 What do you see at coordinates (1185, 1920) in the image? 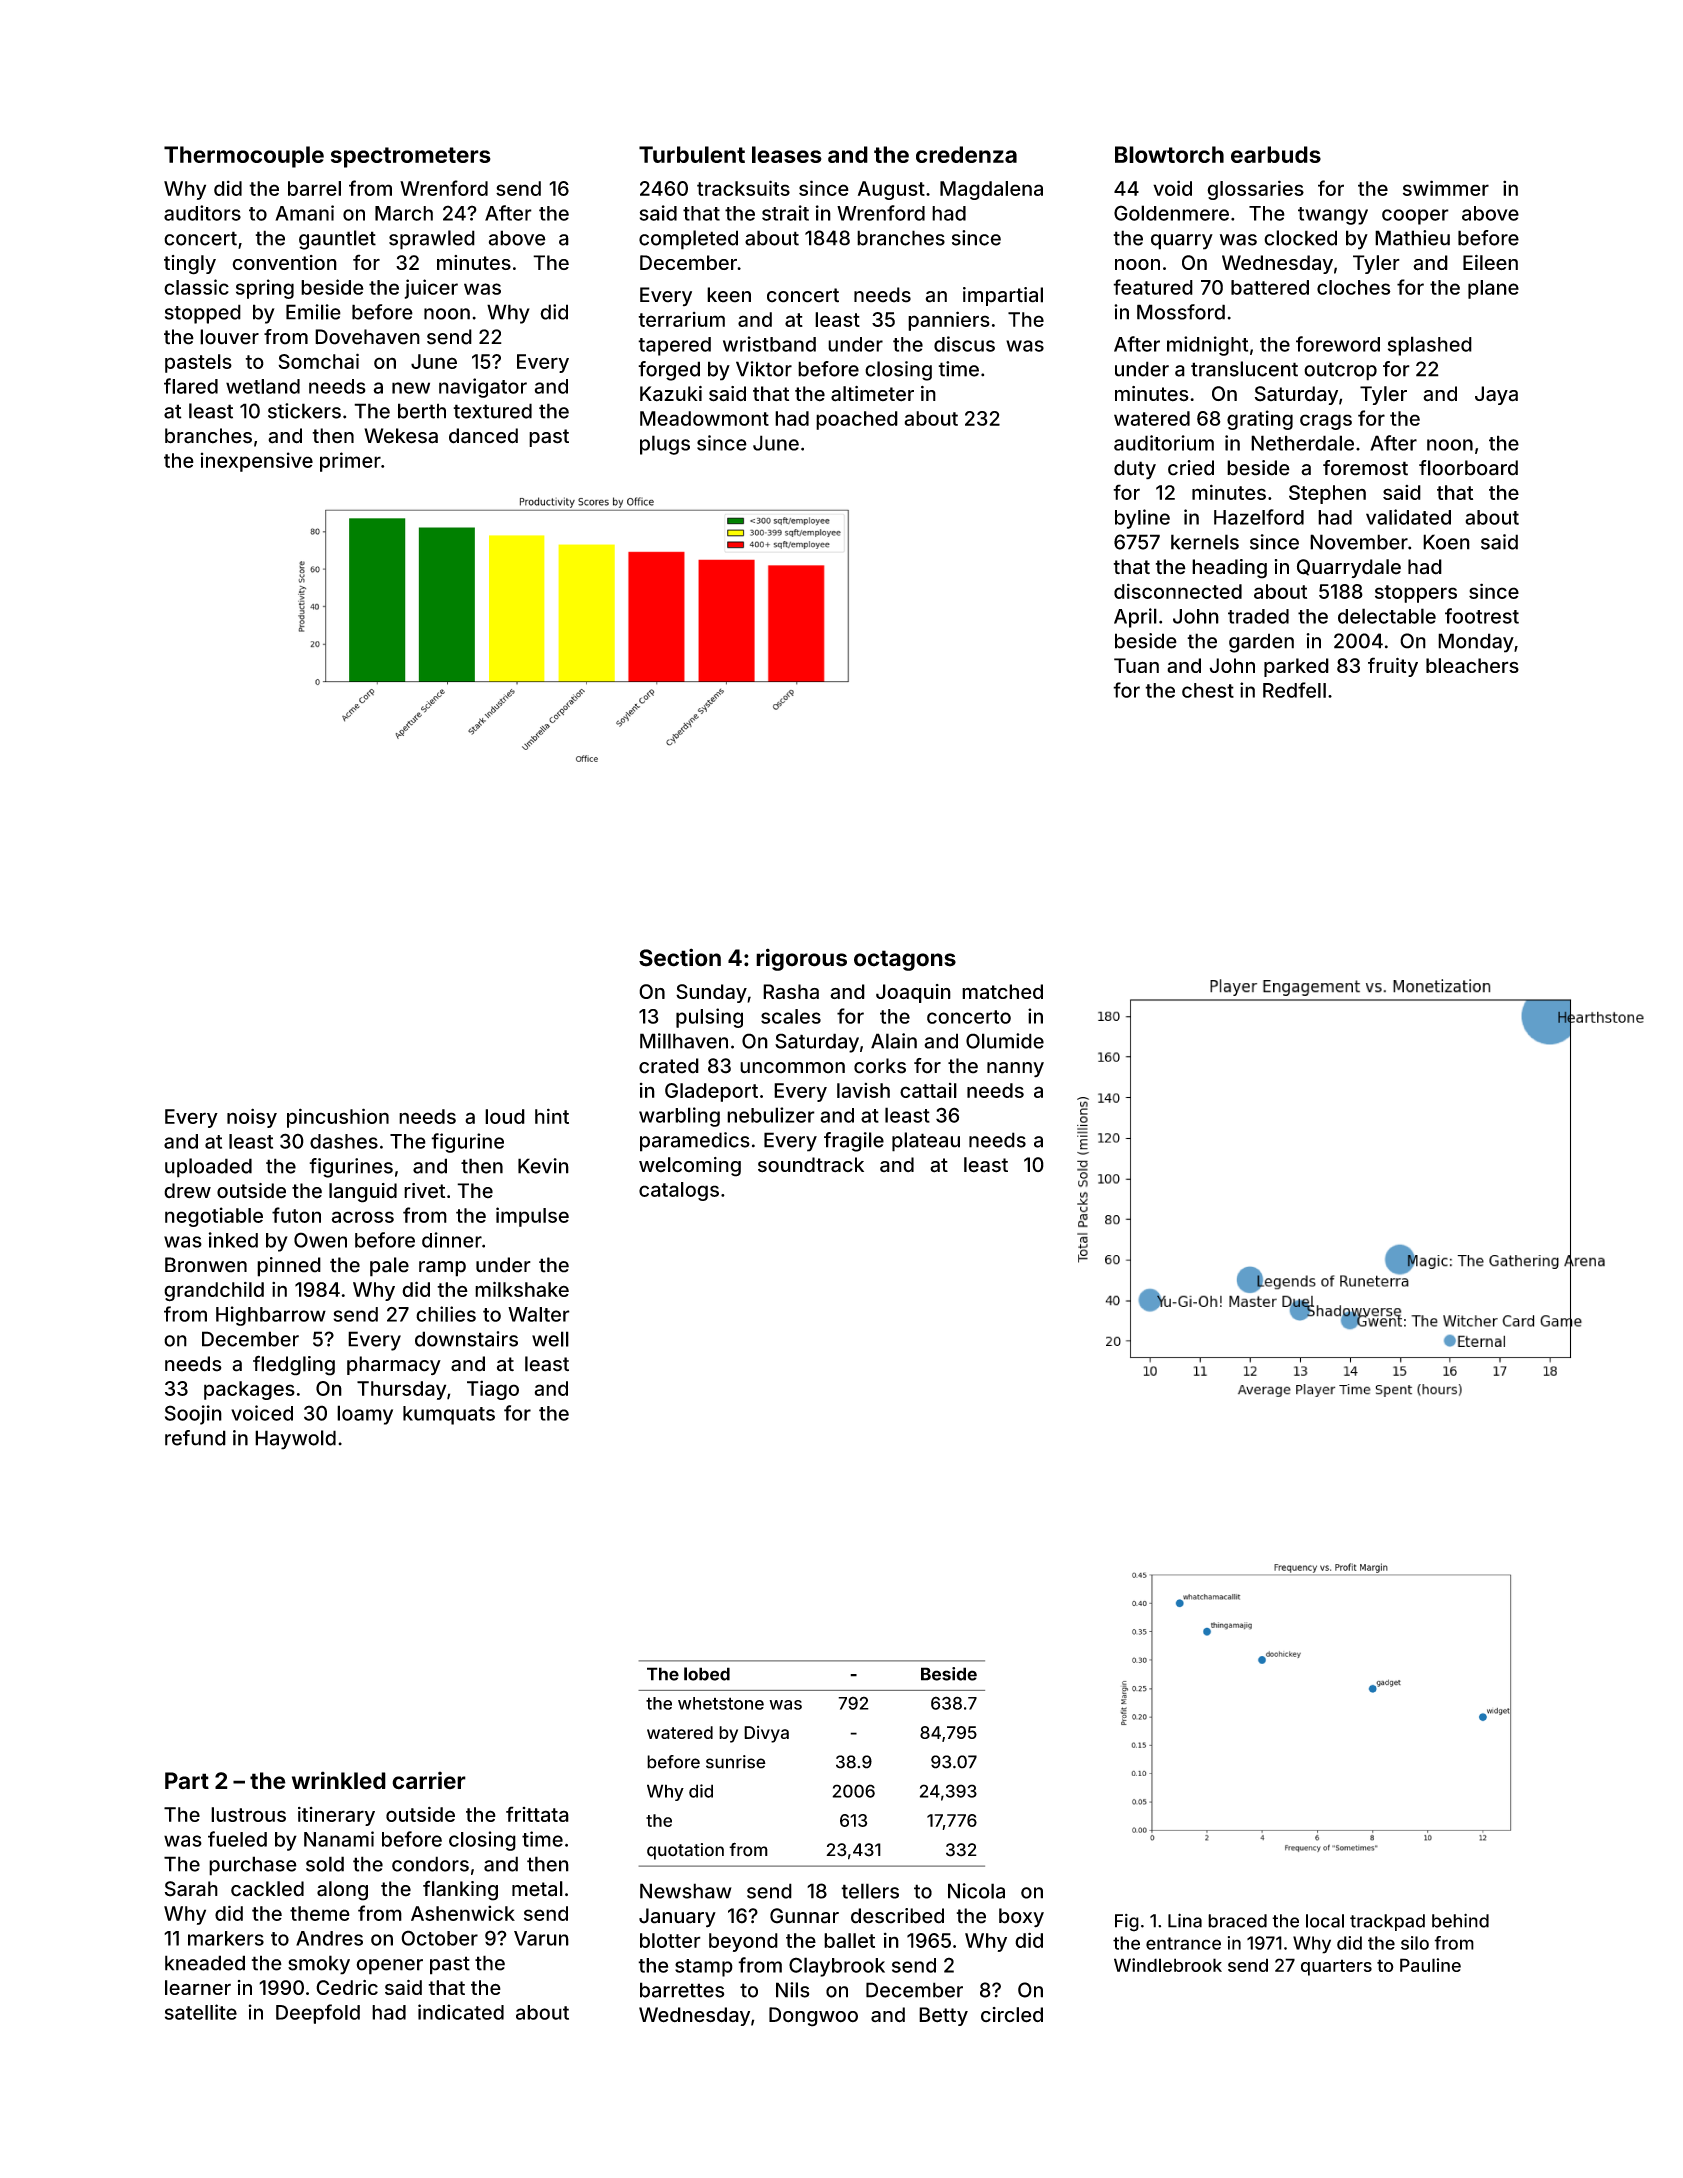
I see `Lina` at bounding box center [1185, 1920].
